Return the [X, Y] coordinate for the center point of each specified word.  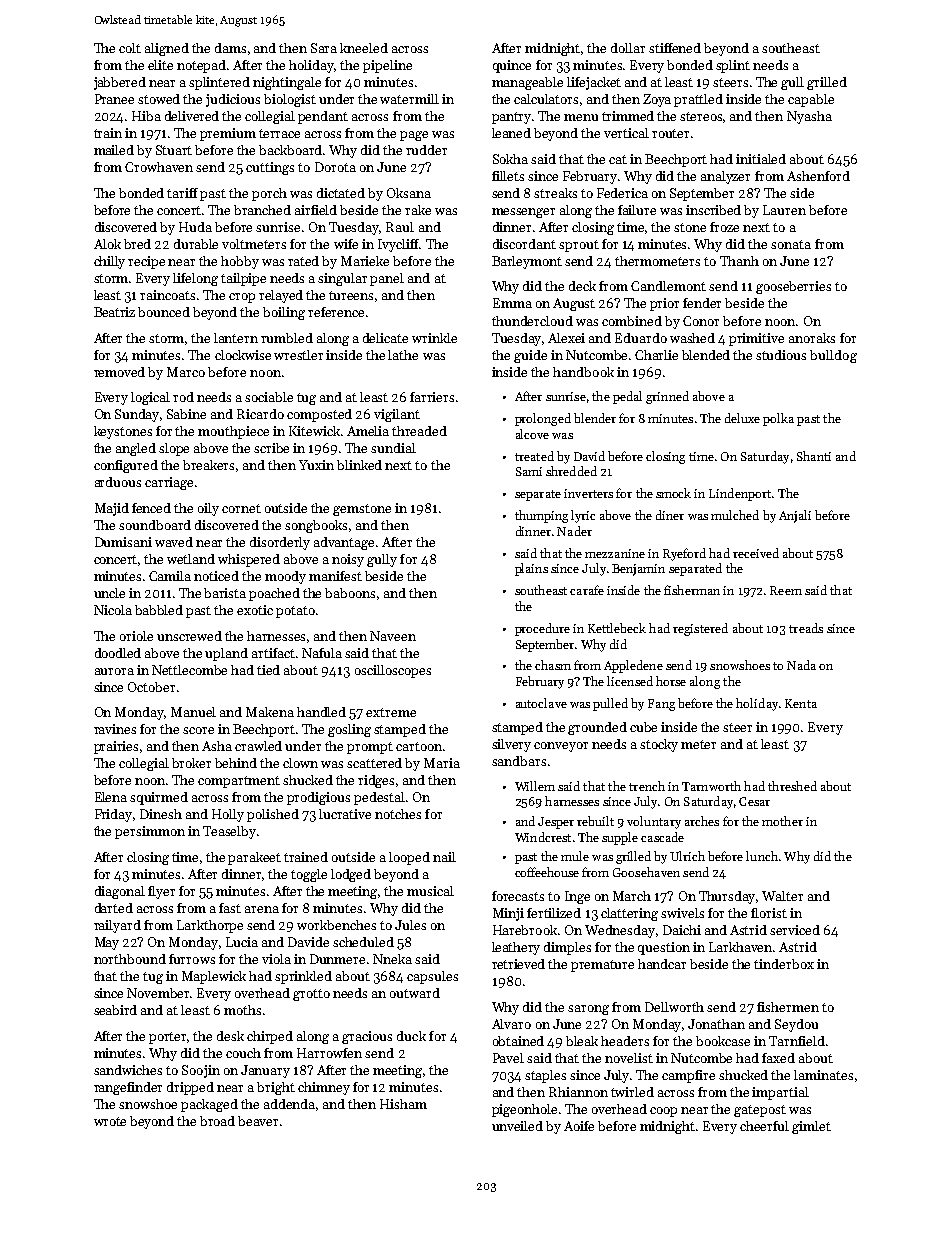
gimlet [811, 1127]
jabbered [120, 83]
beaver [258, 1121]
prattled [698, 100]
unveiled [517, 1126]
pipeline [387, 66]
